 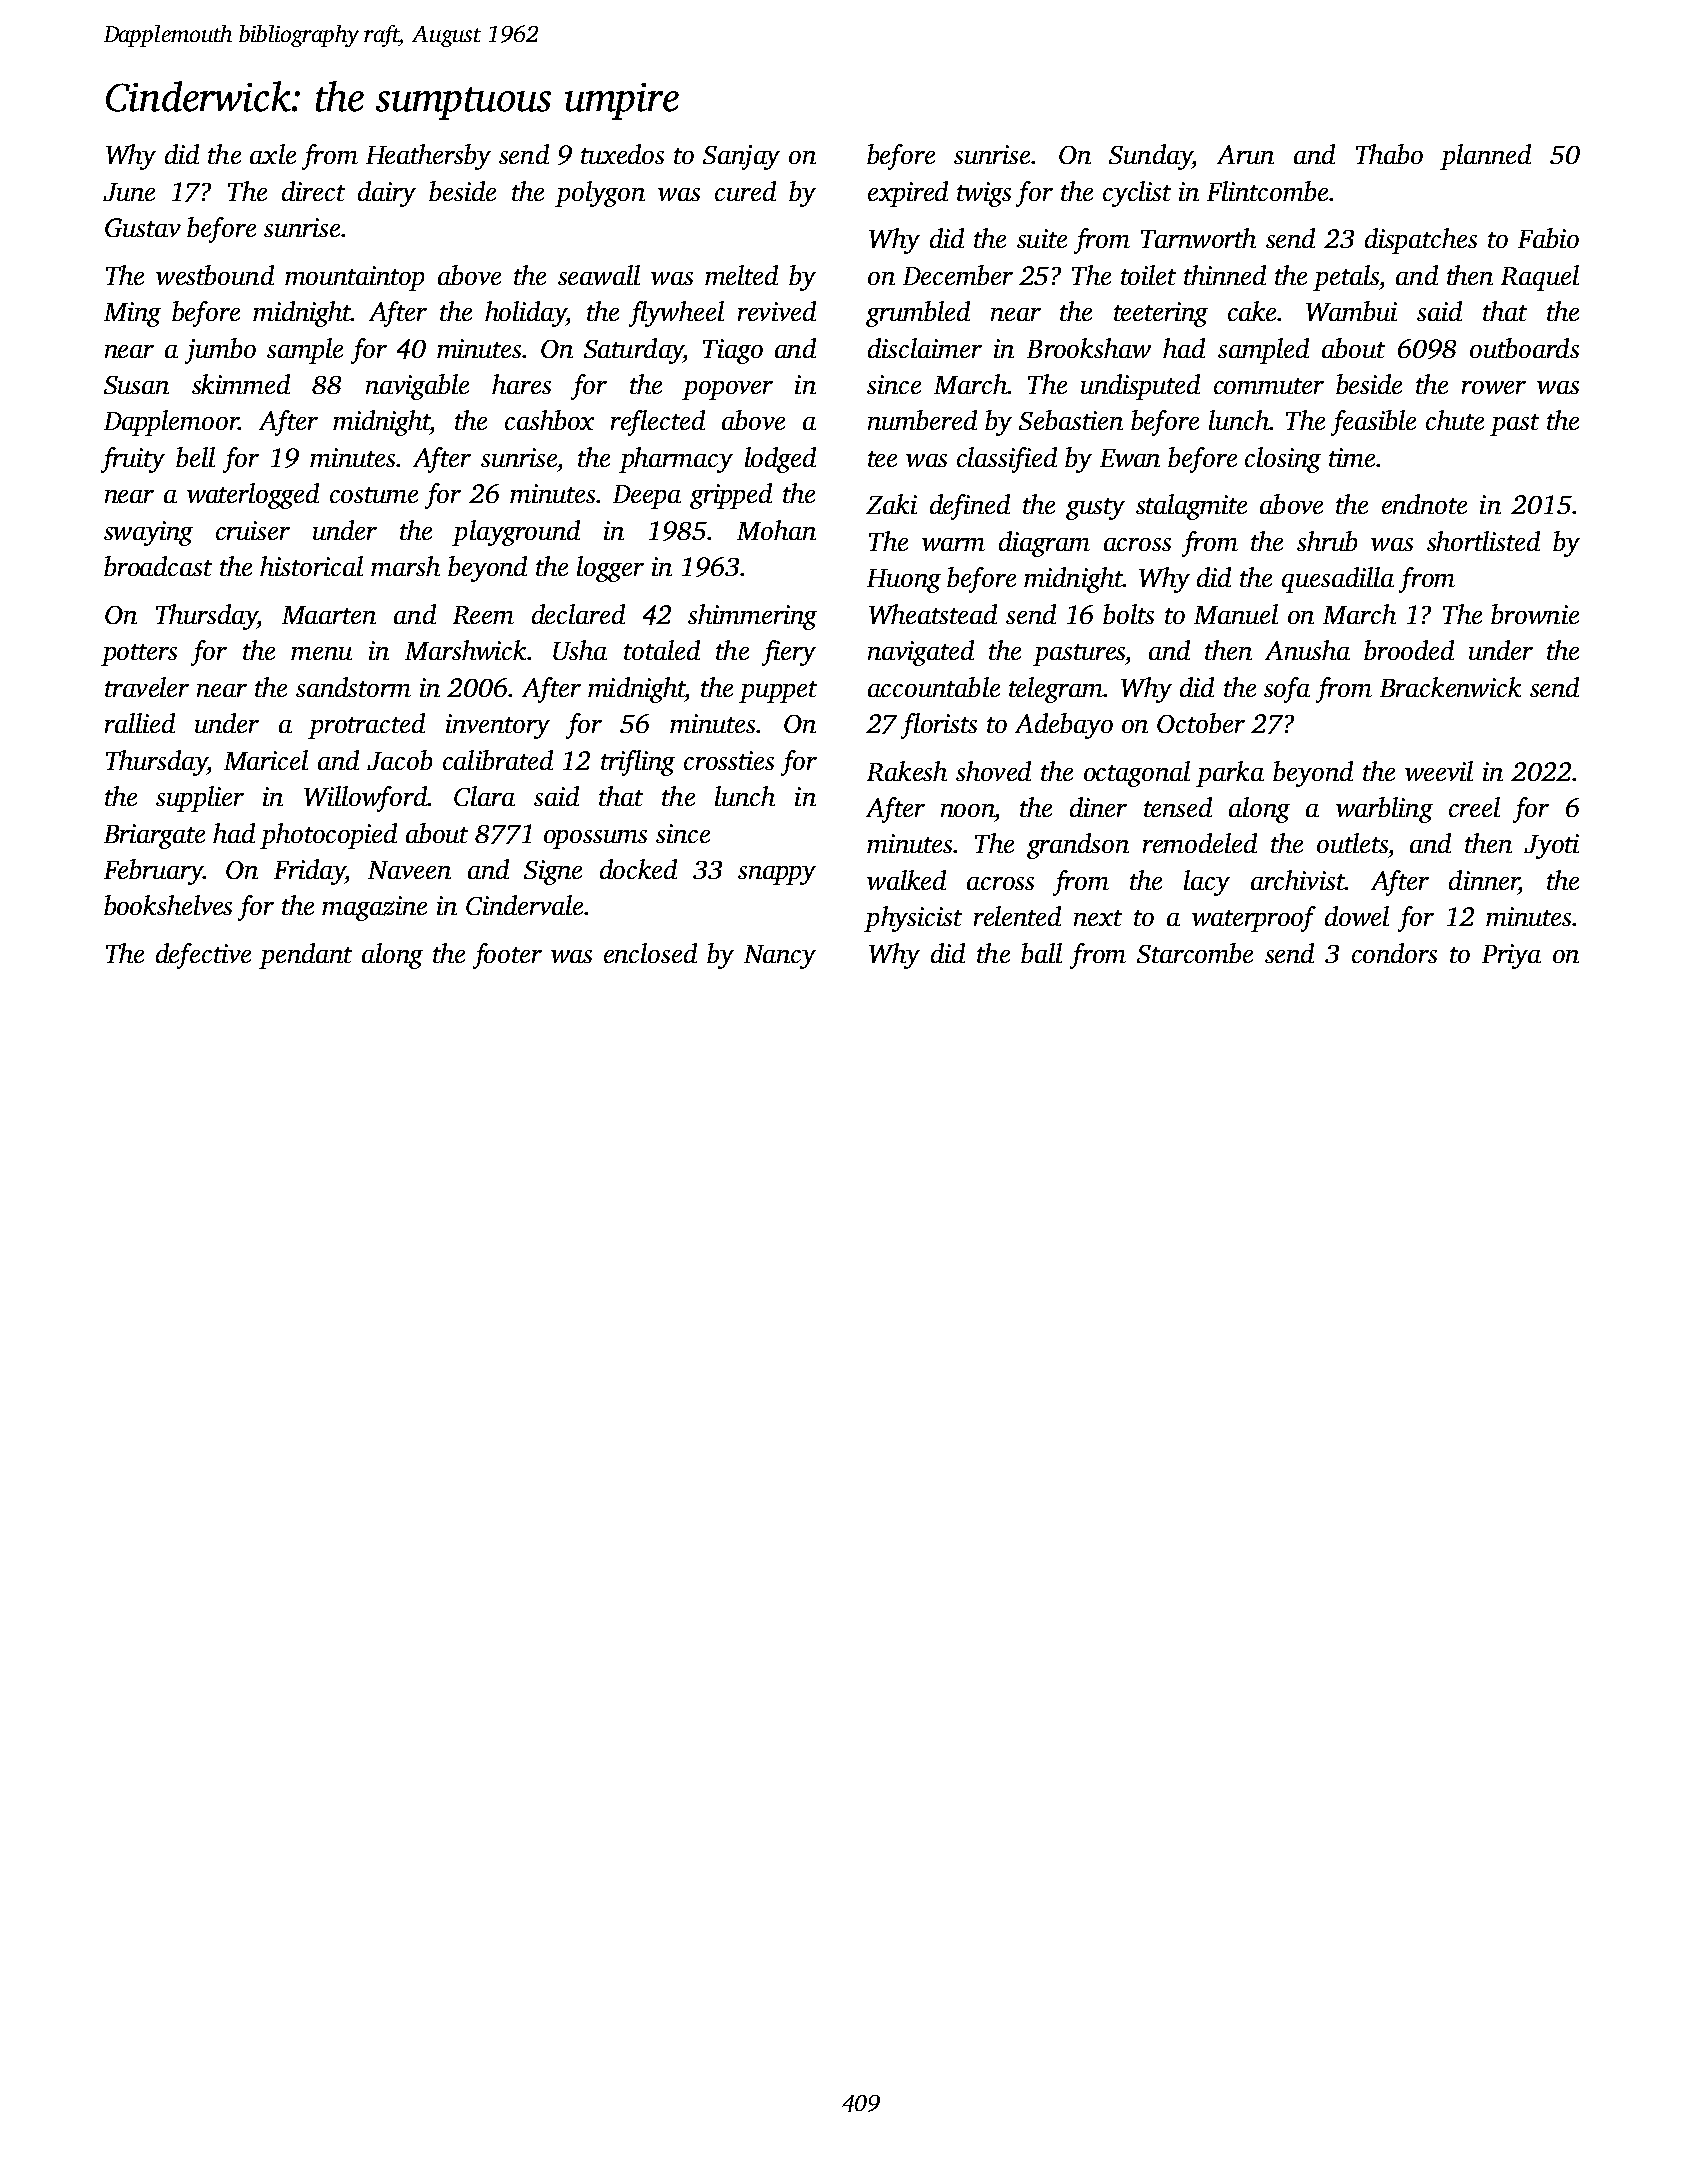 I want to click on thinned, so click(x=1225, y=275).
